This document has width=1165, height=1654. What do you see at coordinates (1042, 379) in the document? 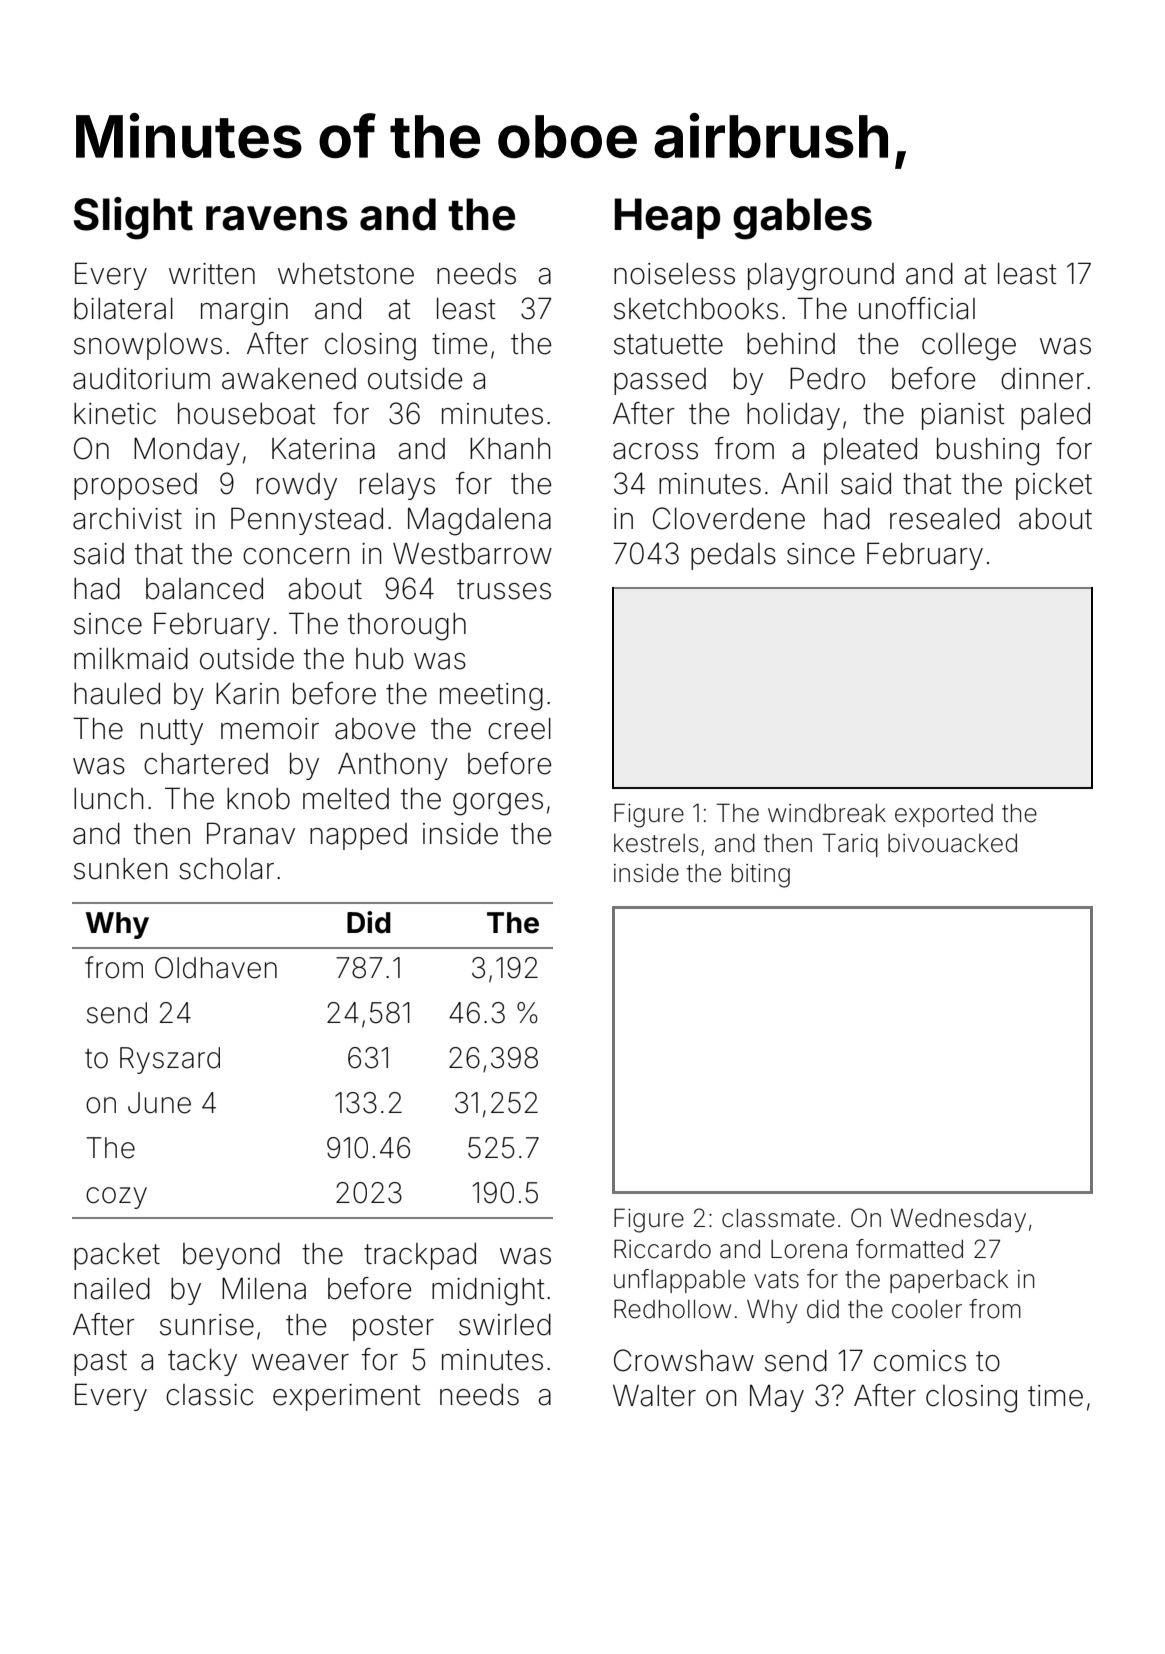
I see `dinner` at bounding box center [1042, 379].
